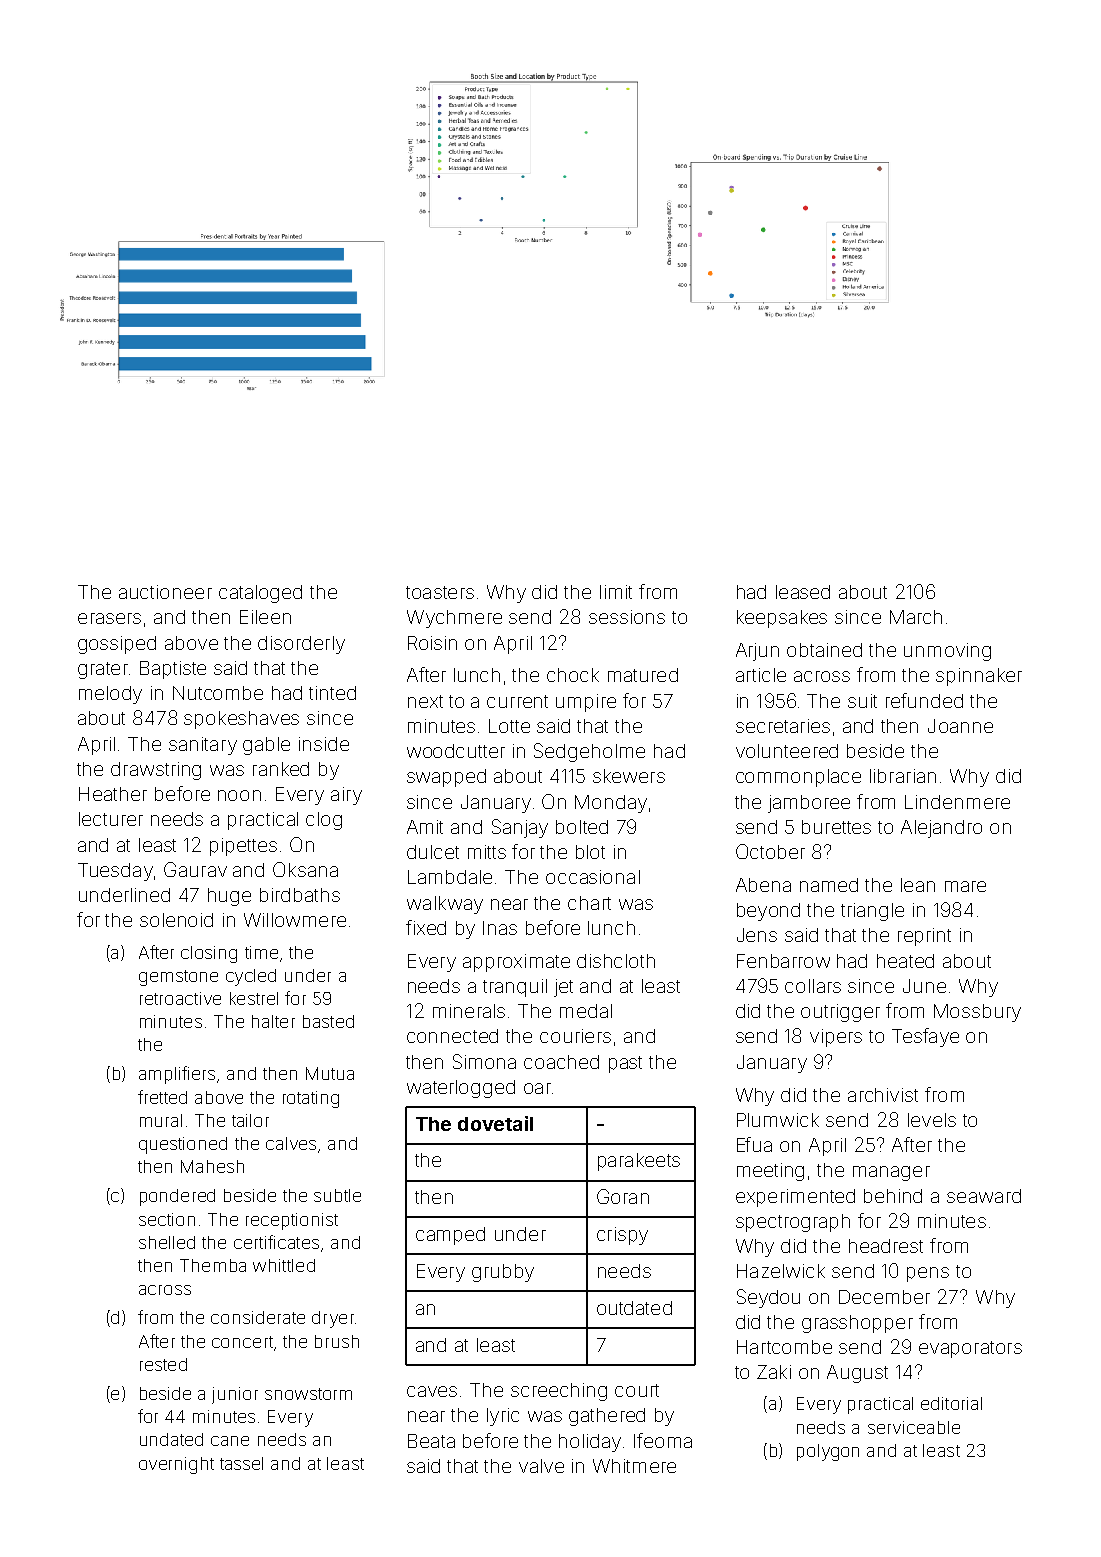 The image size is (1101, 1557). I want to click on levels, so click(932, 1120).
